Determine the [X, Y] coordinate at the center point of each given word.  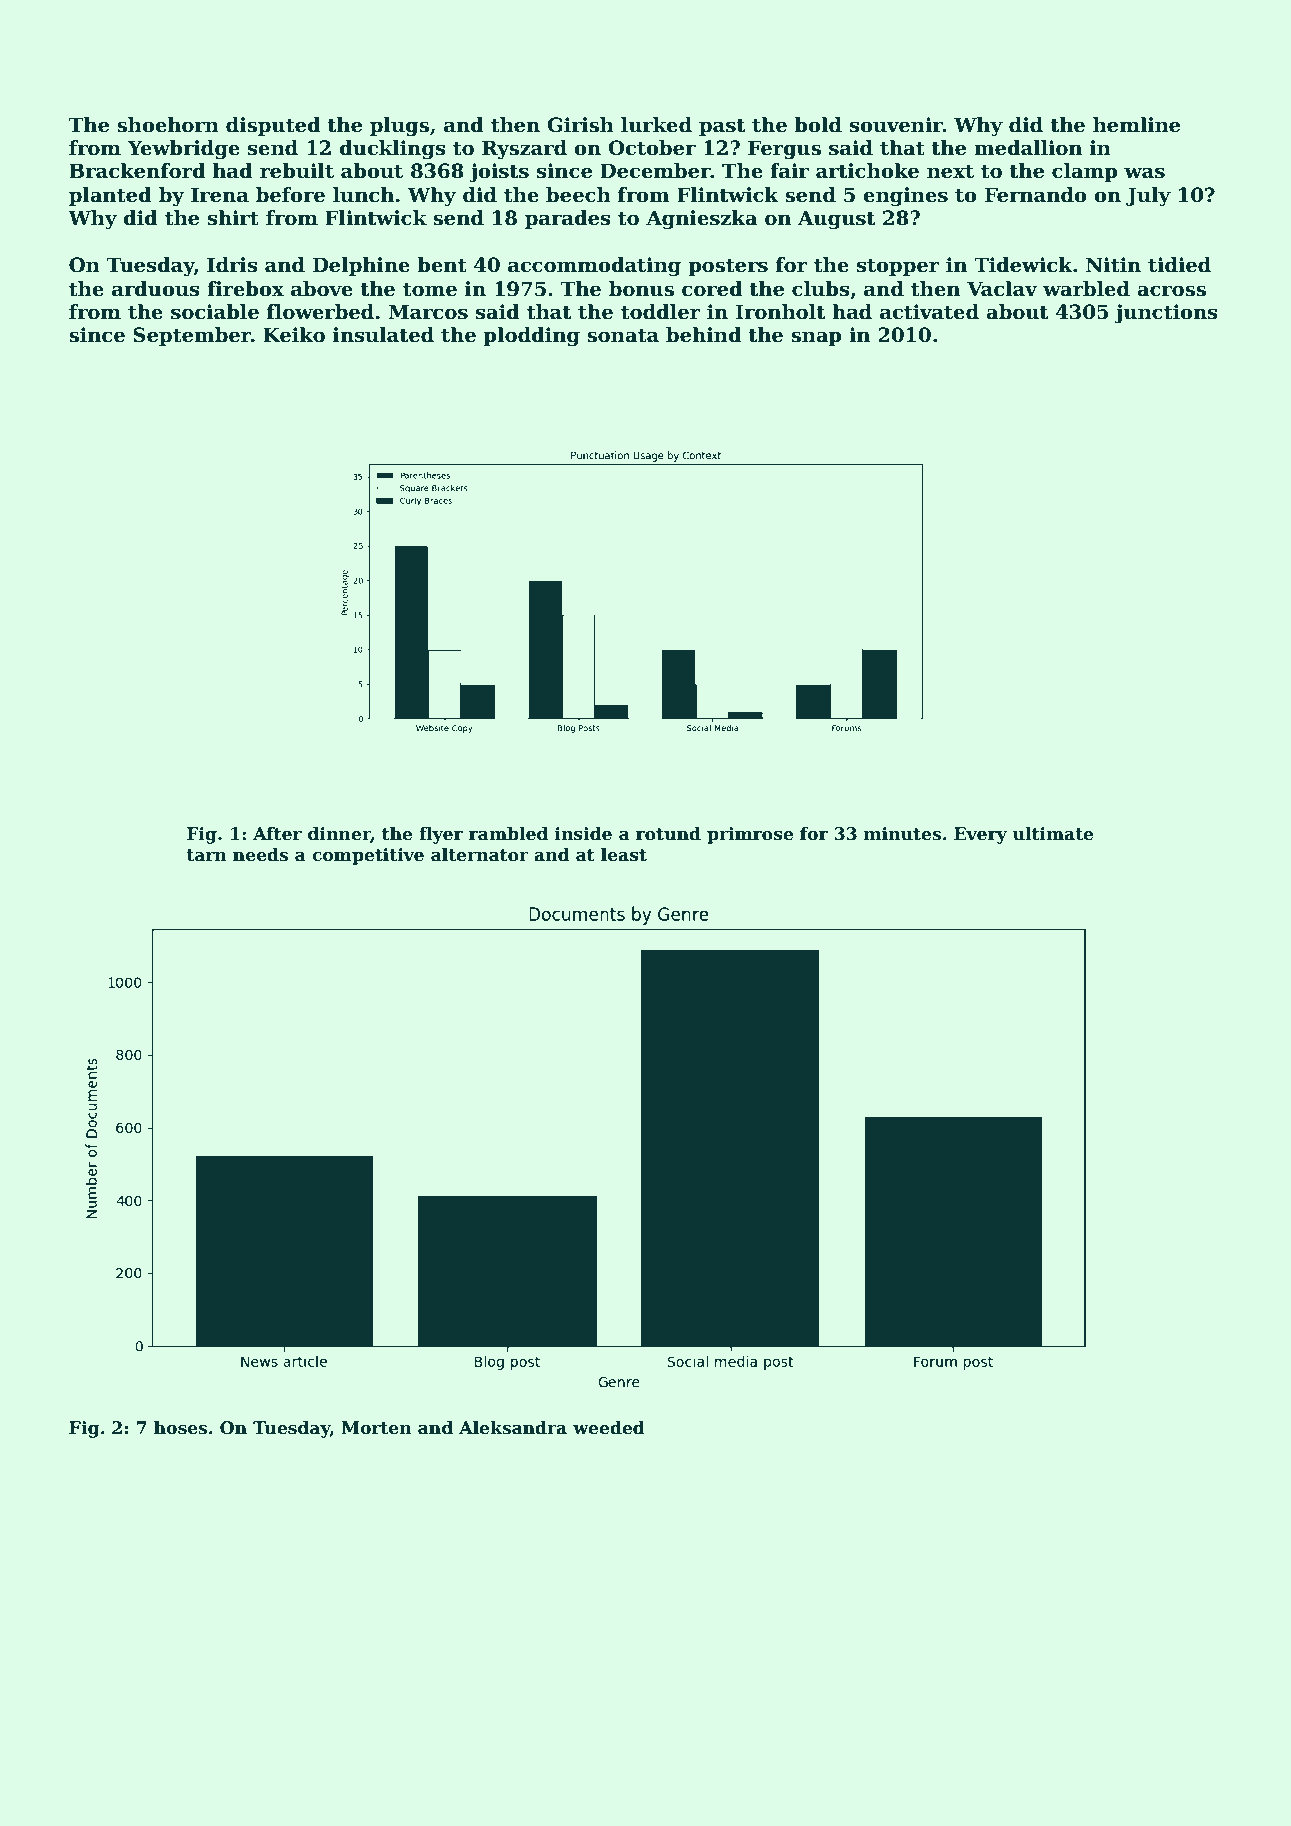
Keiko [294, 335]
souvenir [896, 125]
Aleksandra [513, 1428]
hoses [180, 1428]
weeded [609, 1428]
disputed [273, 126]
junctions [1166, 314]
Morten [376, 1428]
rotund [668, 834]
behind [704, 335]
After [277, 834]
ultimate [1053, 834]
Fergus [784, 150]
